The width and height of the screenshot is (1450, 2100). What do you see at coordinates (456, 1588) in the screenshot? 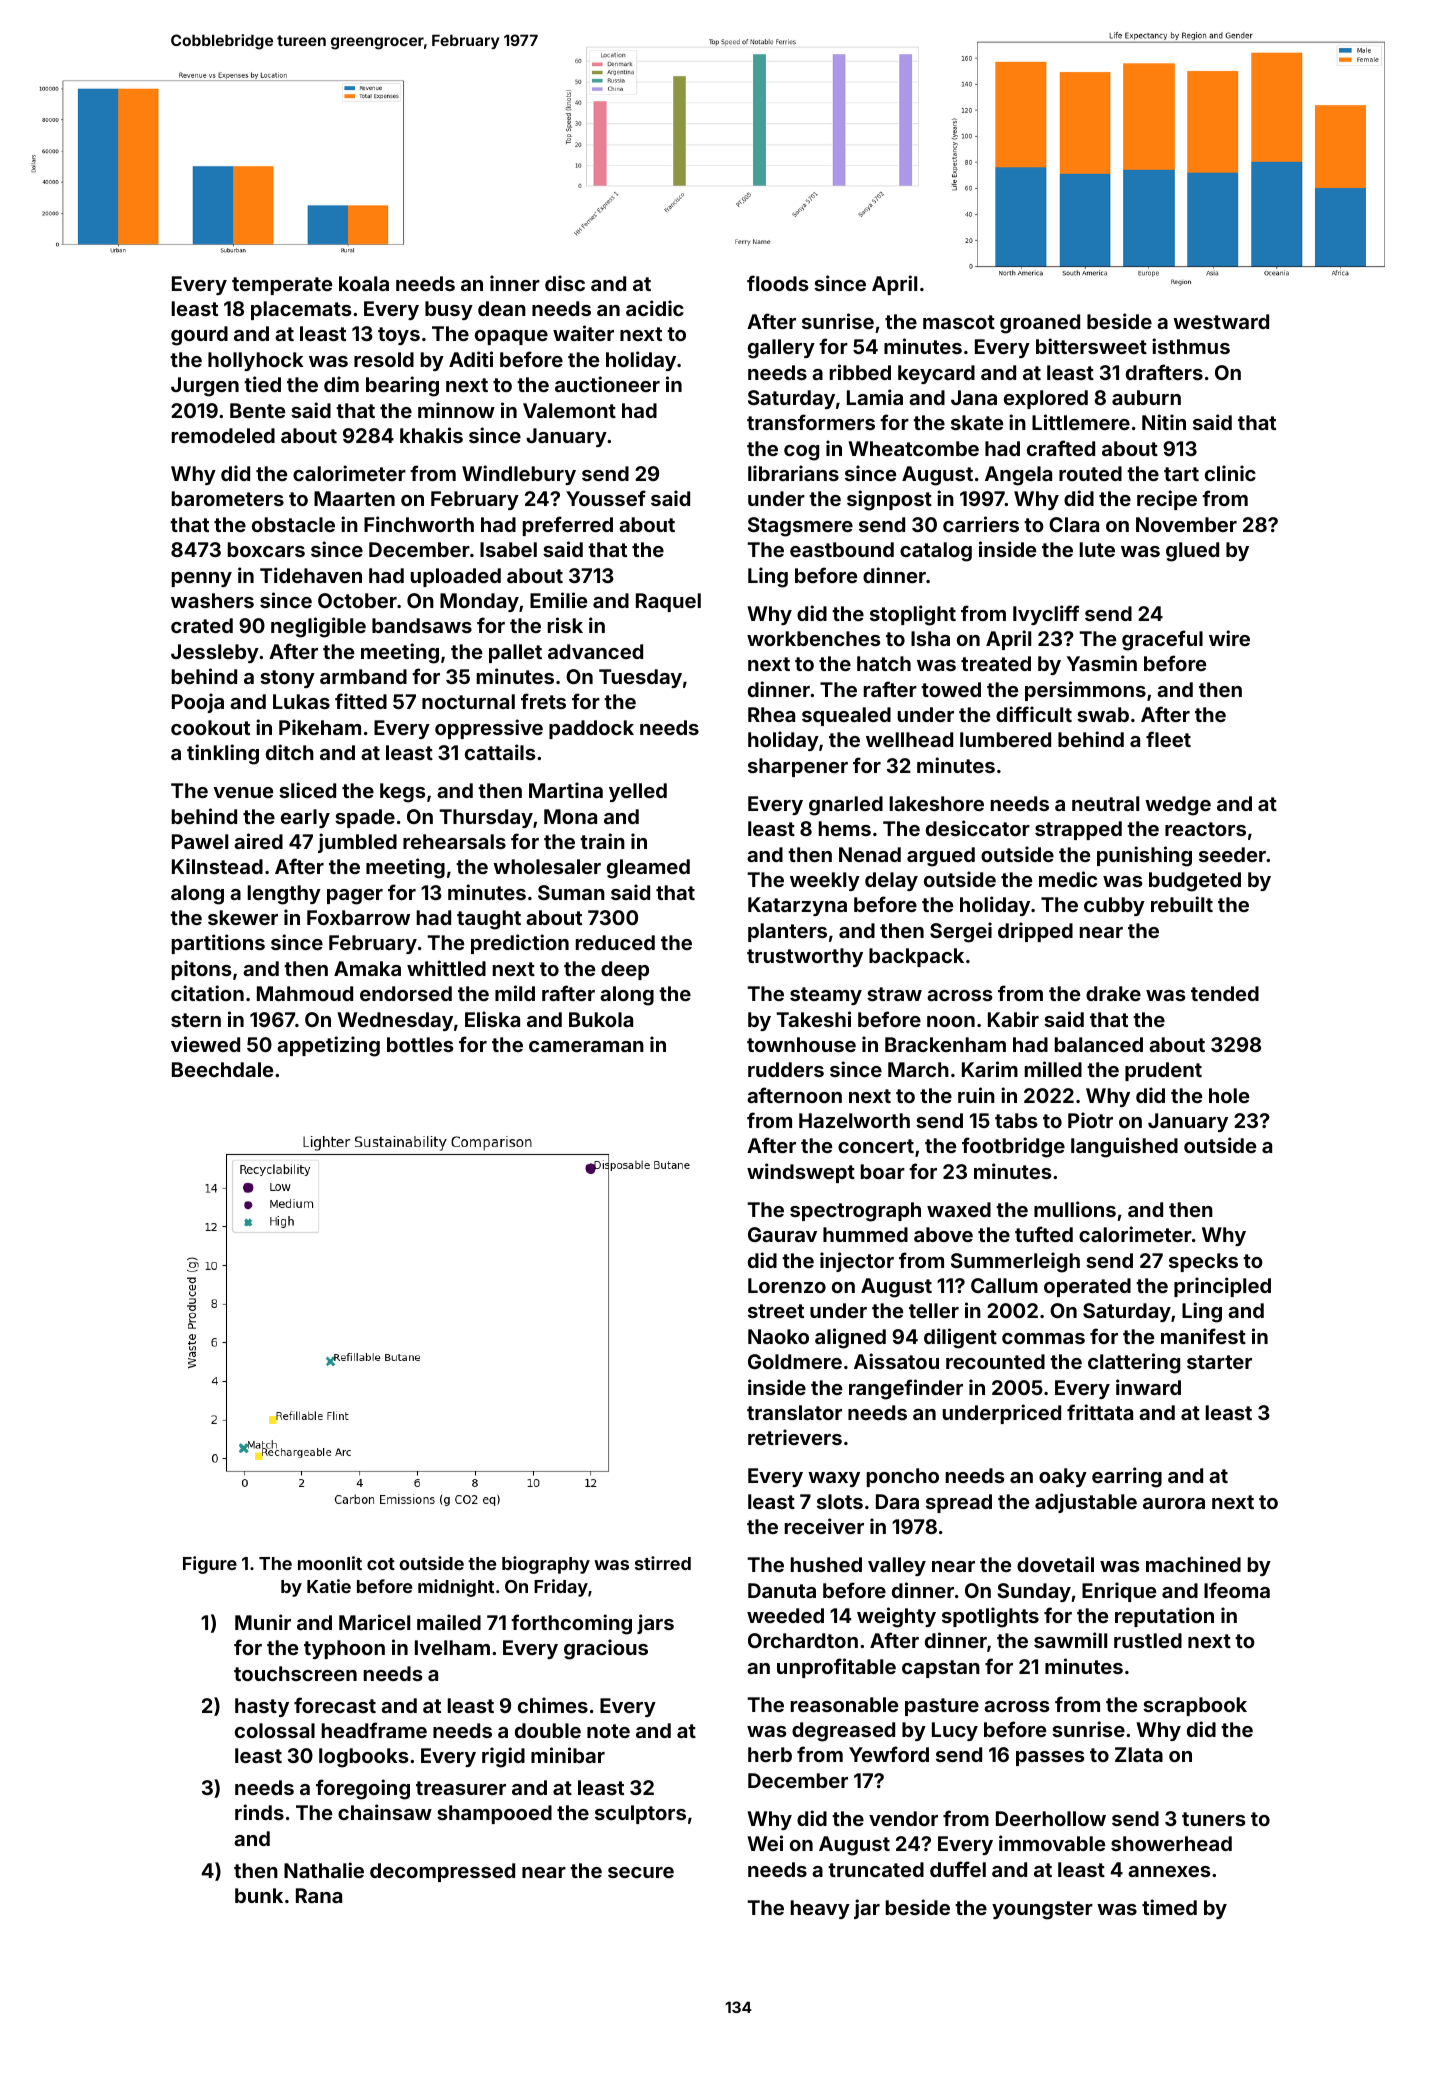
I see `midnight` at bounding box center [456, 1588].
